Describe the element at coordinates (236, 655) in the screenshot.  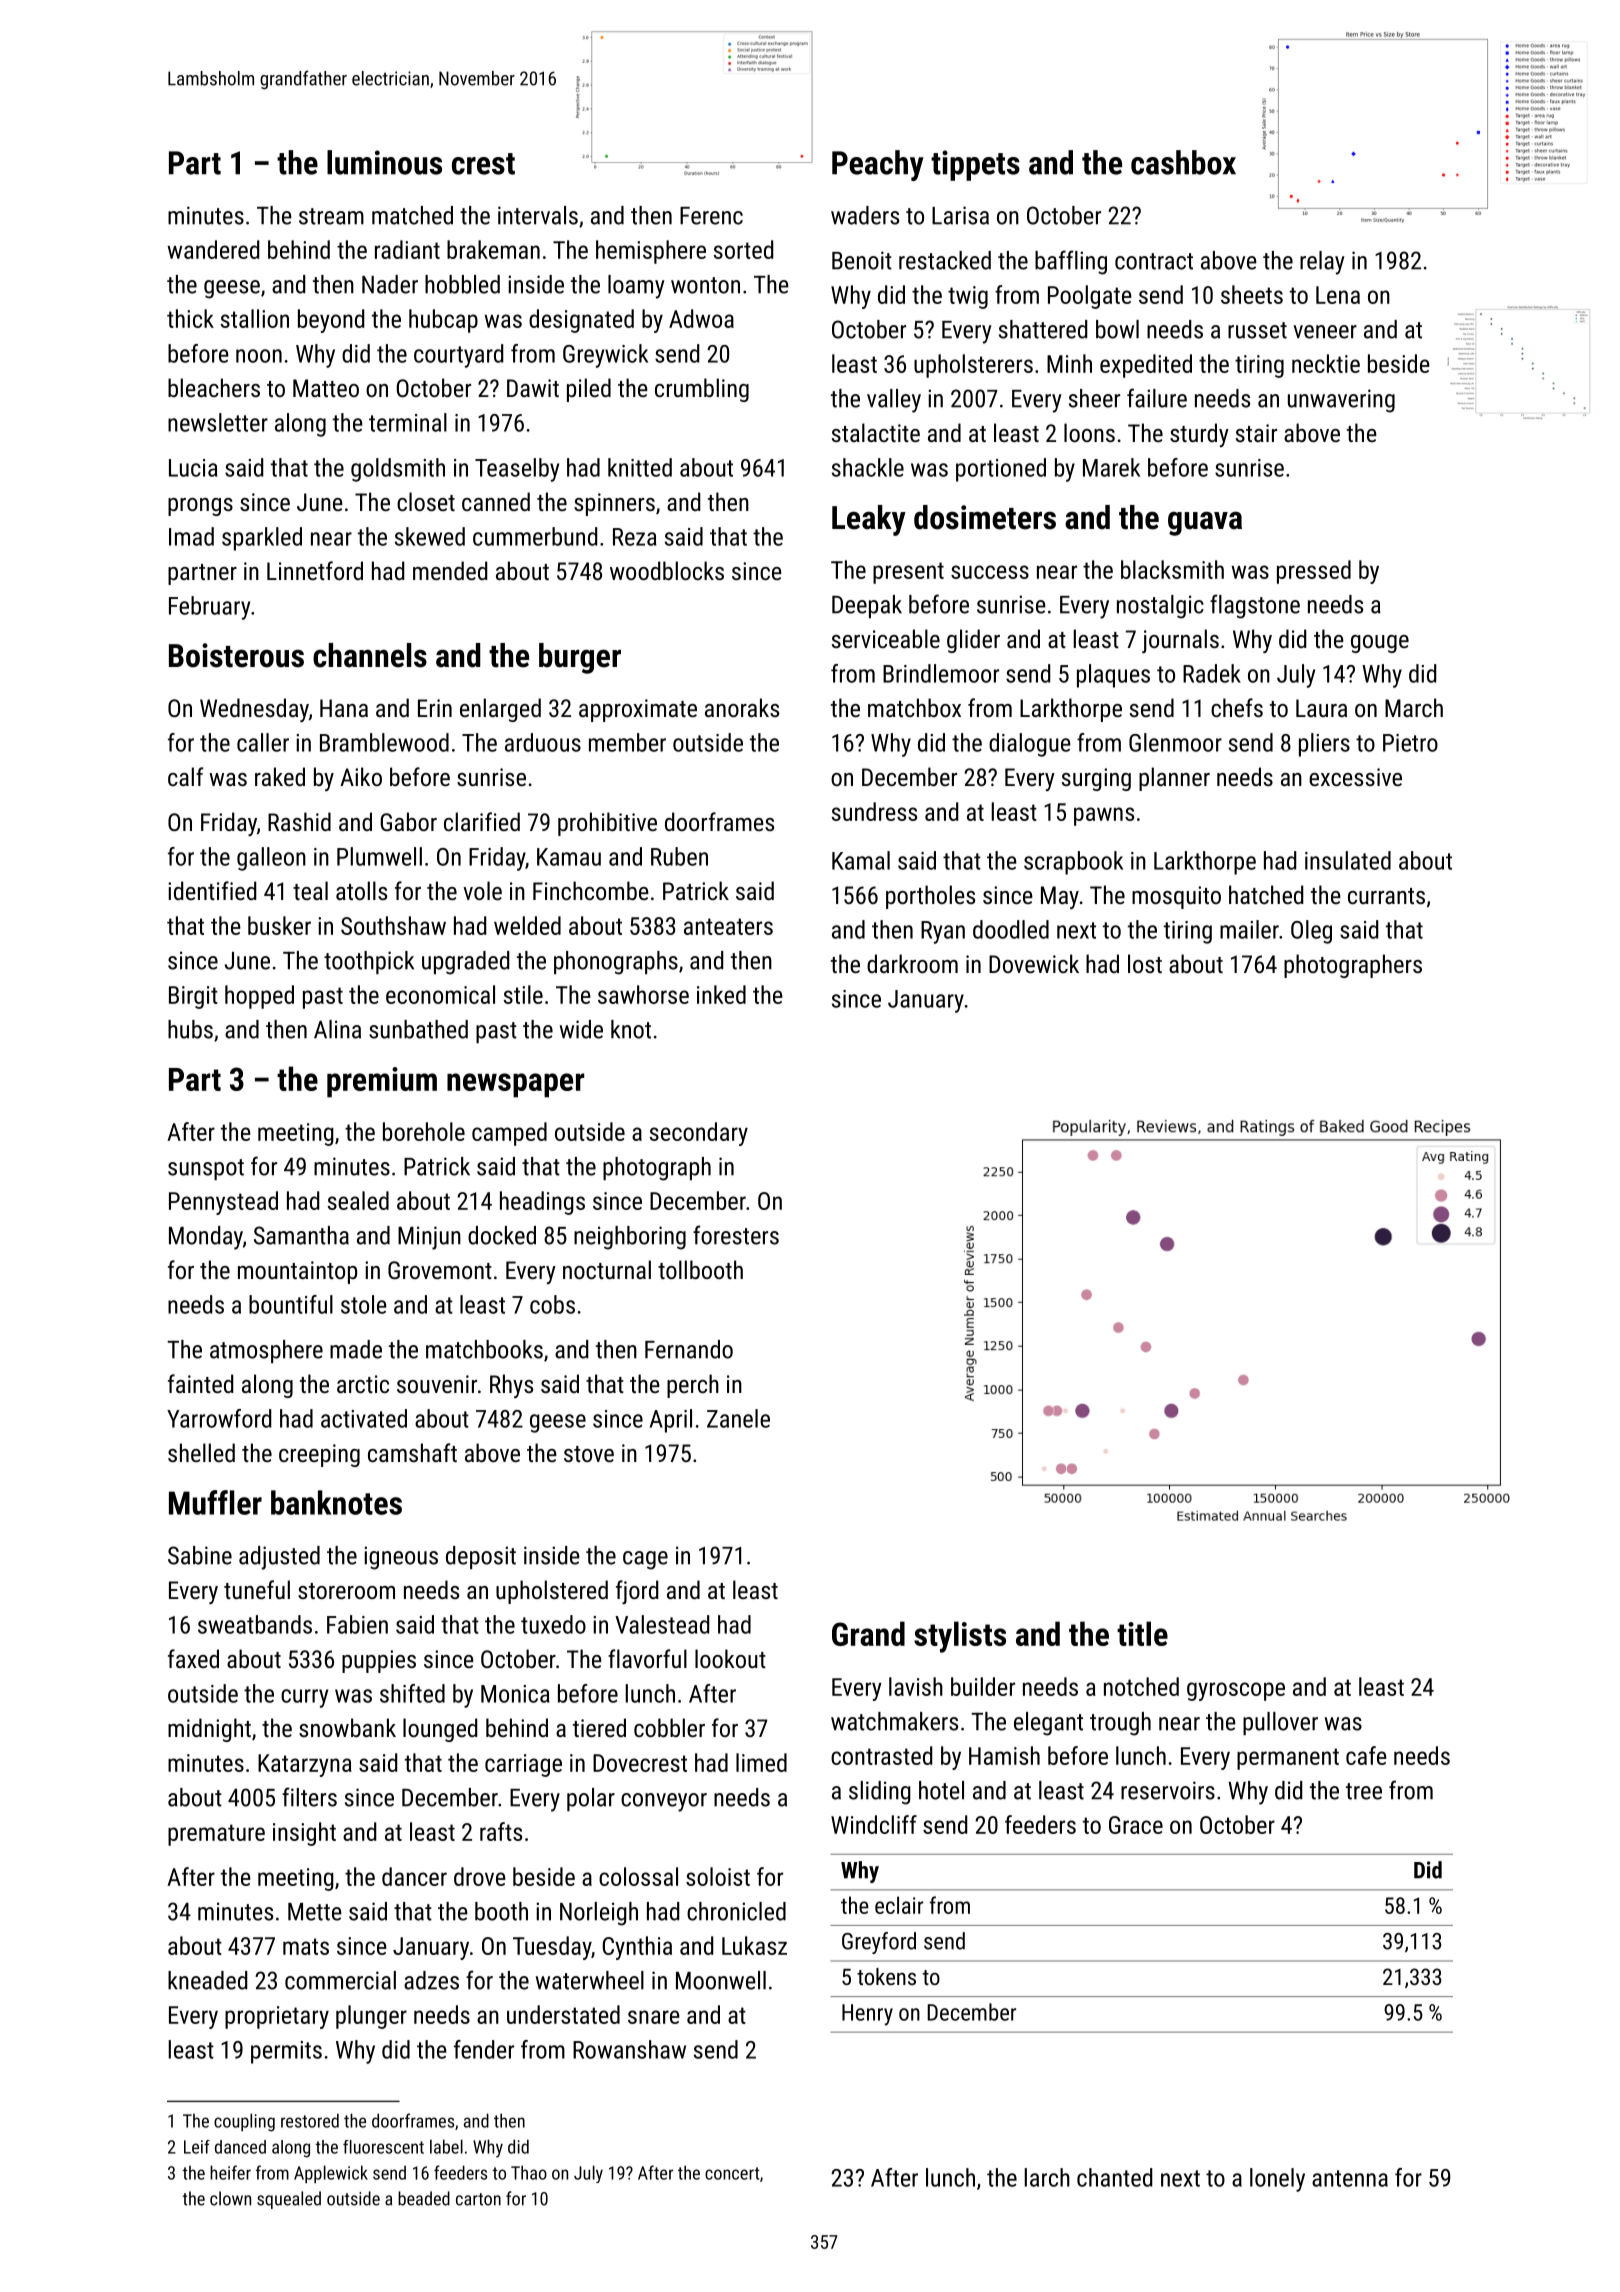
I see `Boisterous` at that location.
